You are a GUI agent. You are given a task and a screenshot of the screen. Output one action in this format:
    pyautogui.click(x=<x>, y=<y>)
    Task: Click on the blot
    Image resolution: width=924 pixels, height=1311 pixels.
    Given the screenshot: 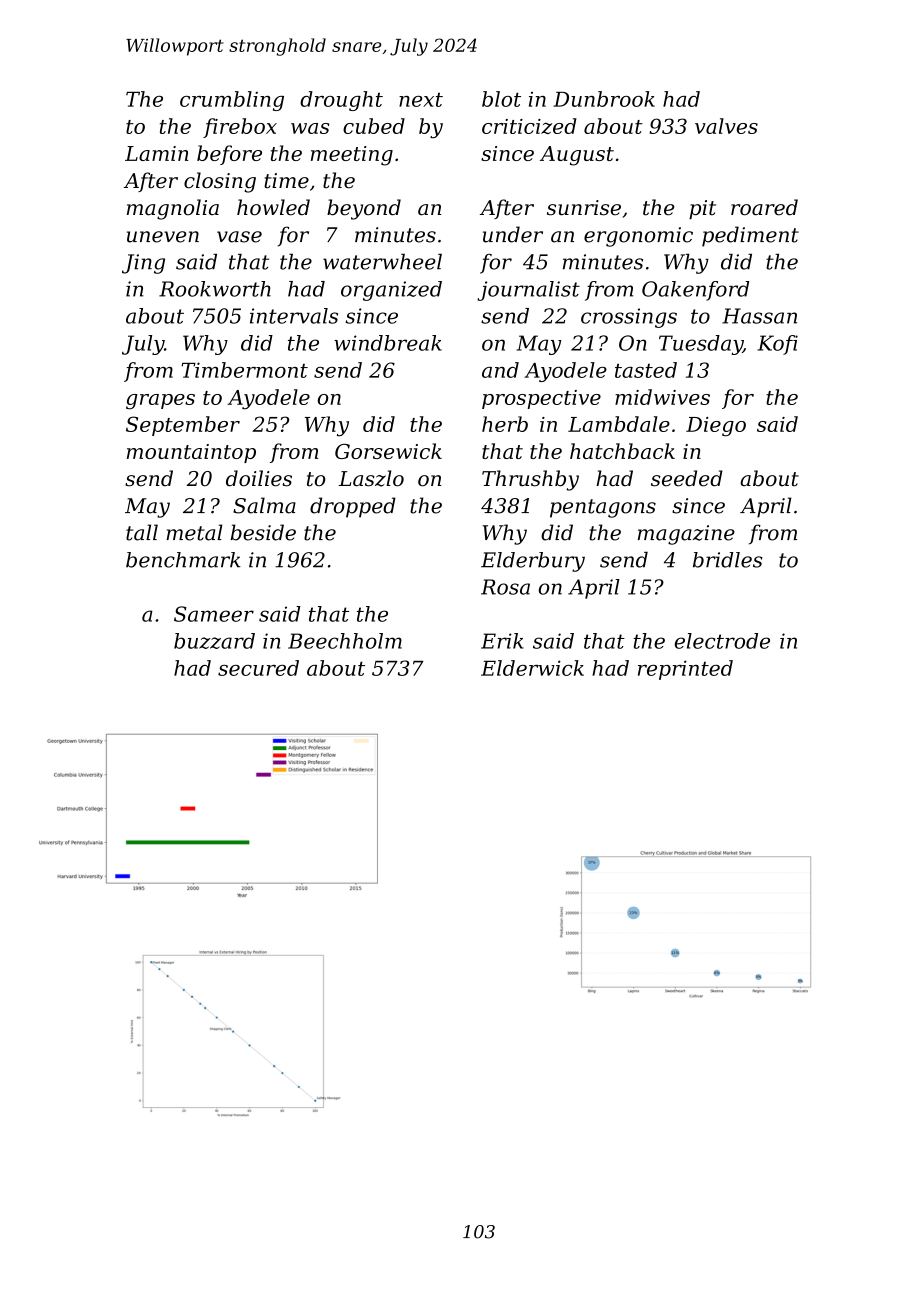 What is the action you would take?
    pyautogui.click(x=501, y=99)
